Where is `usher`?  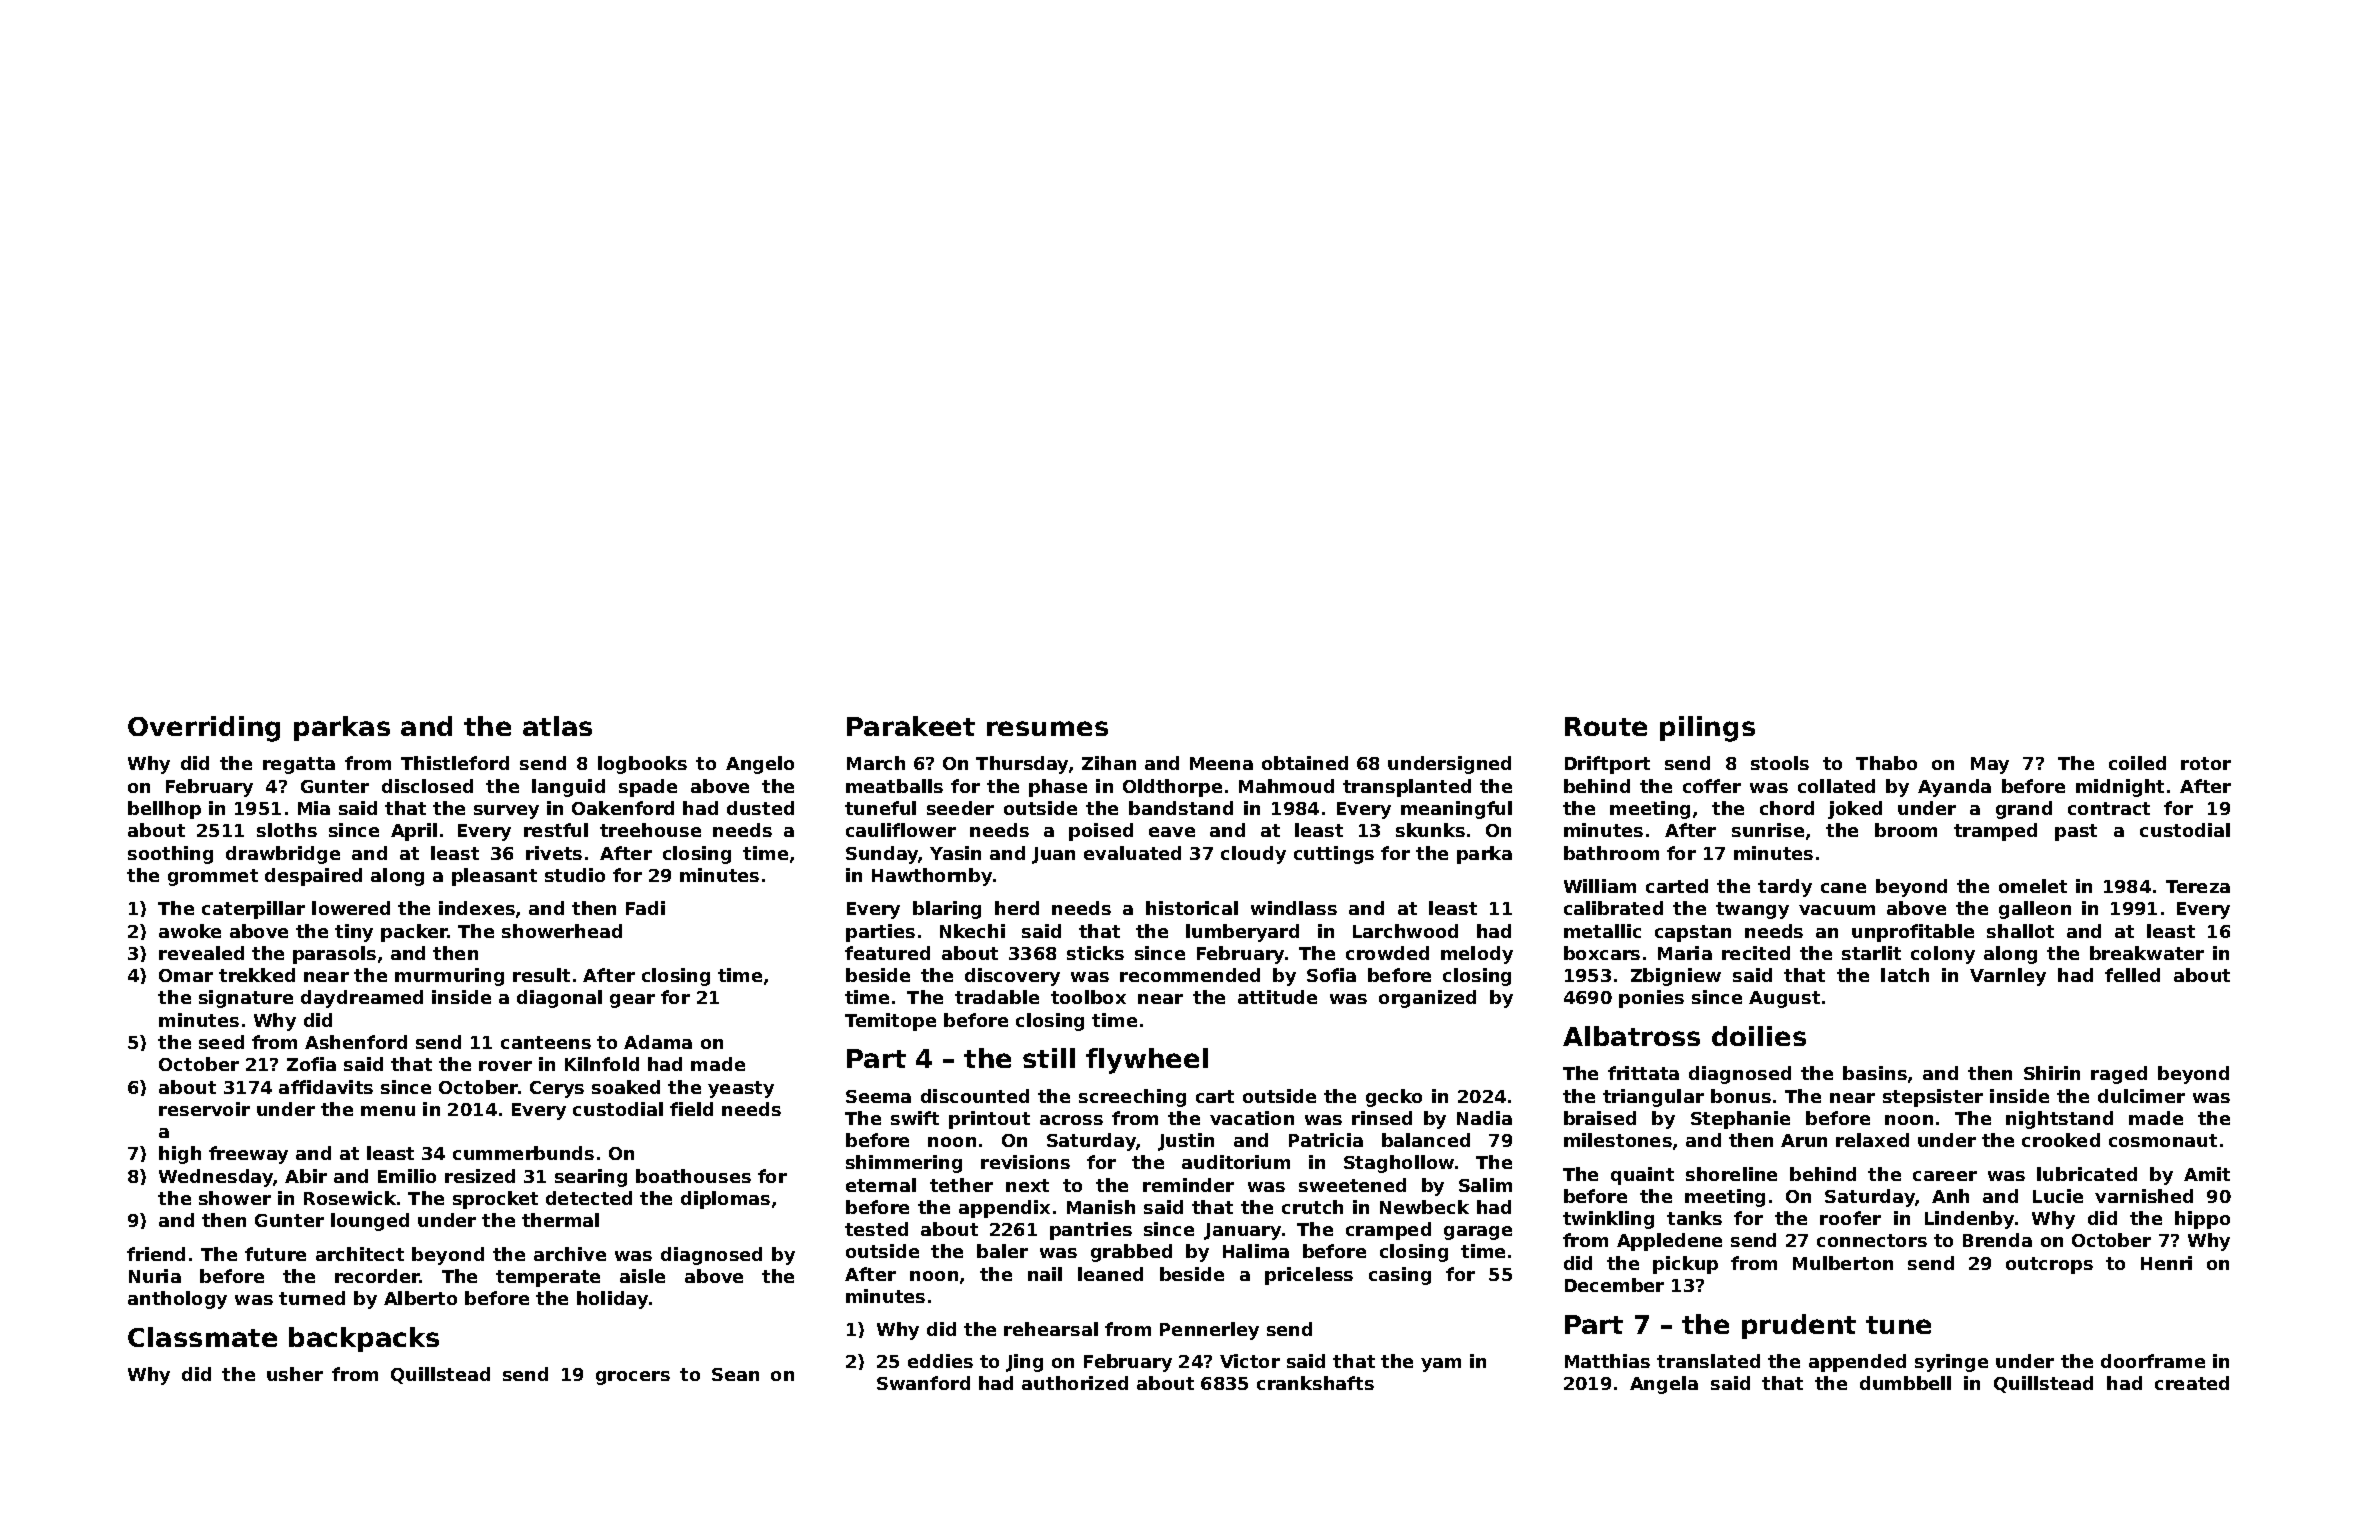
usher is located at coordinates (295, 1374).
